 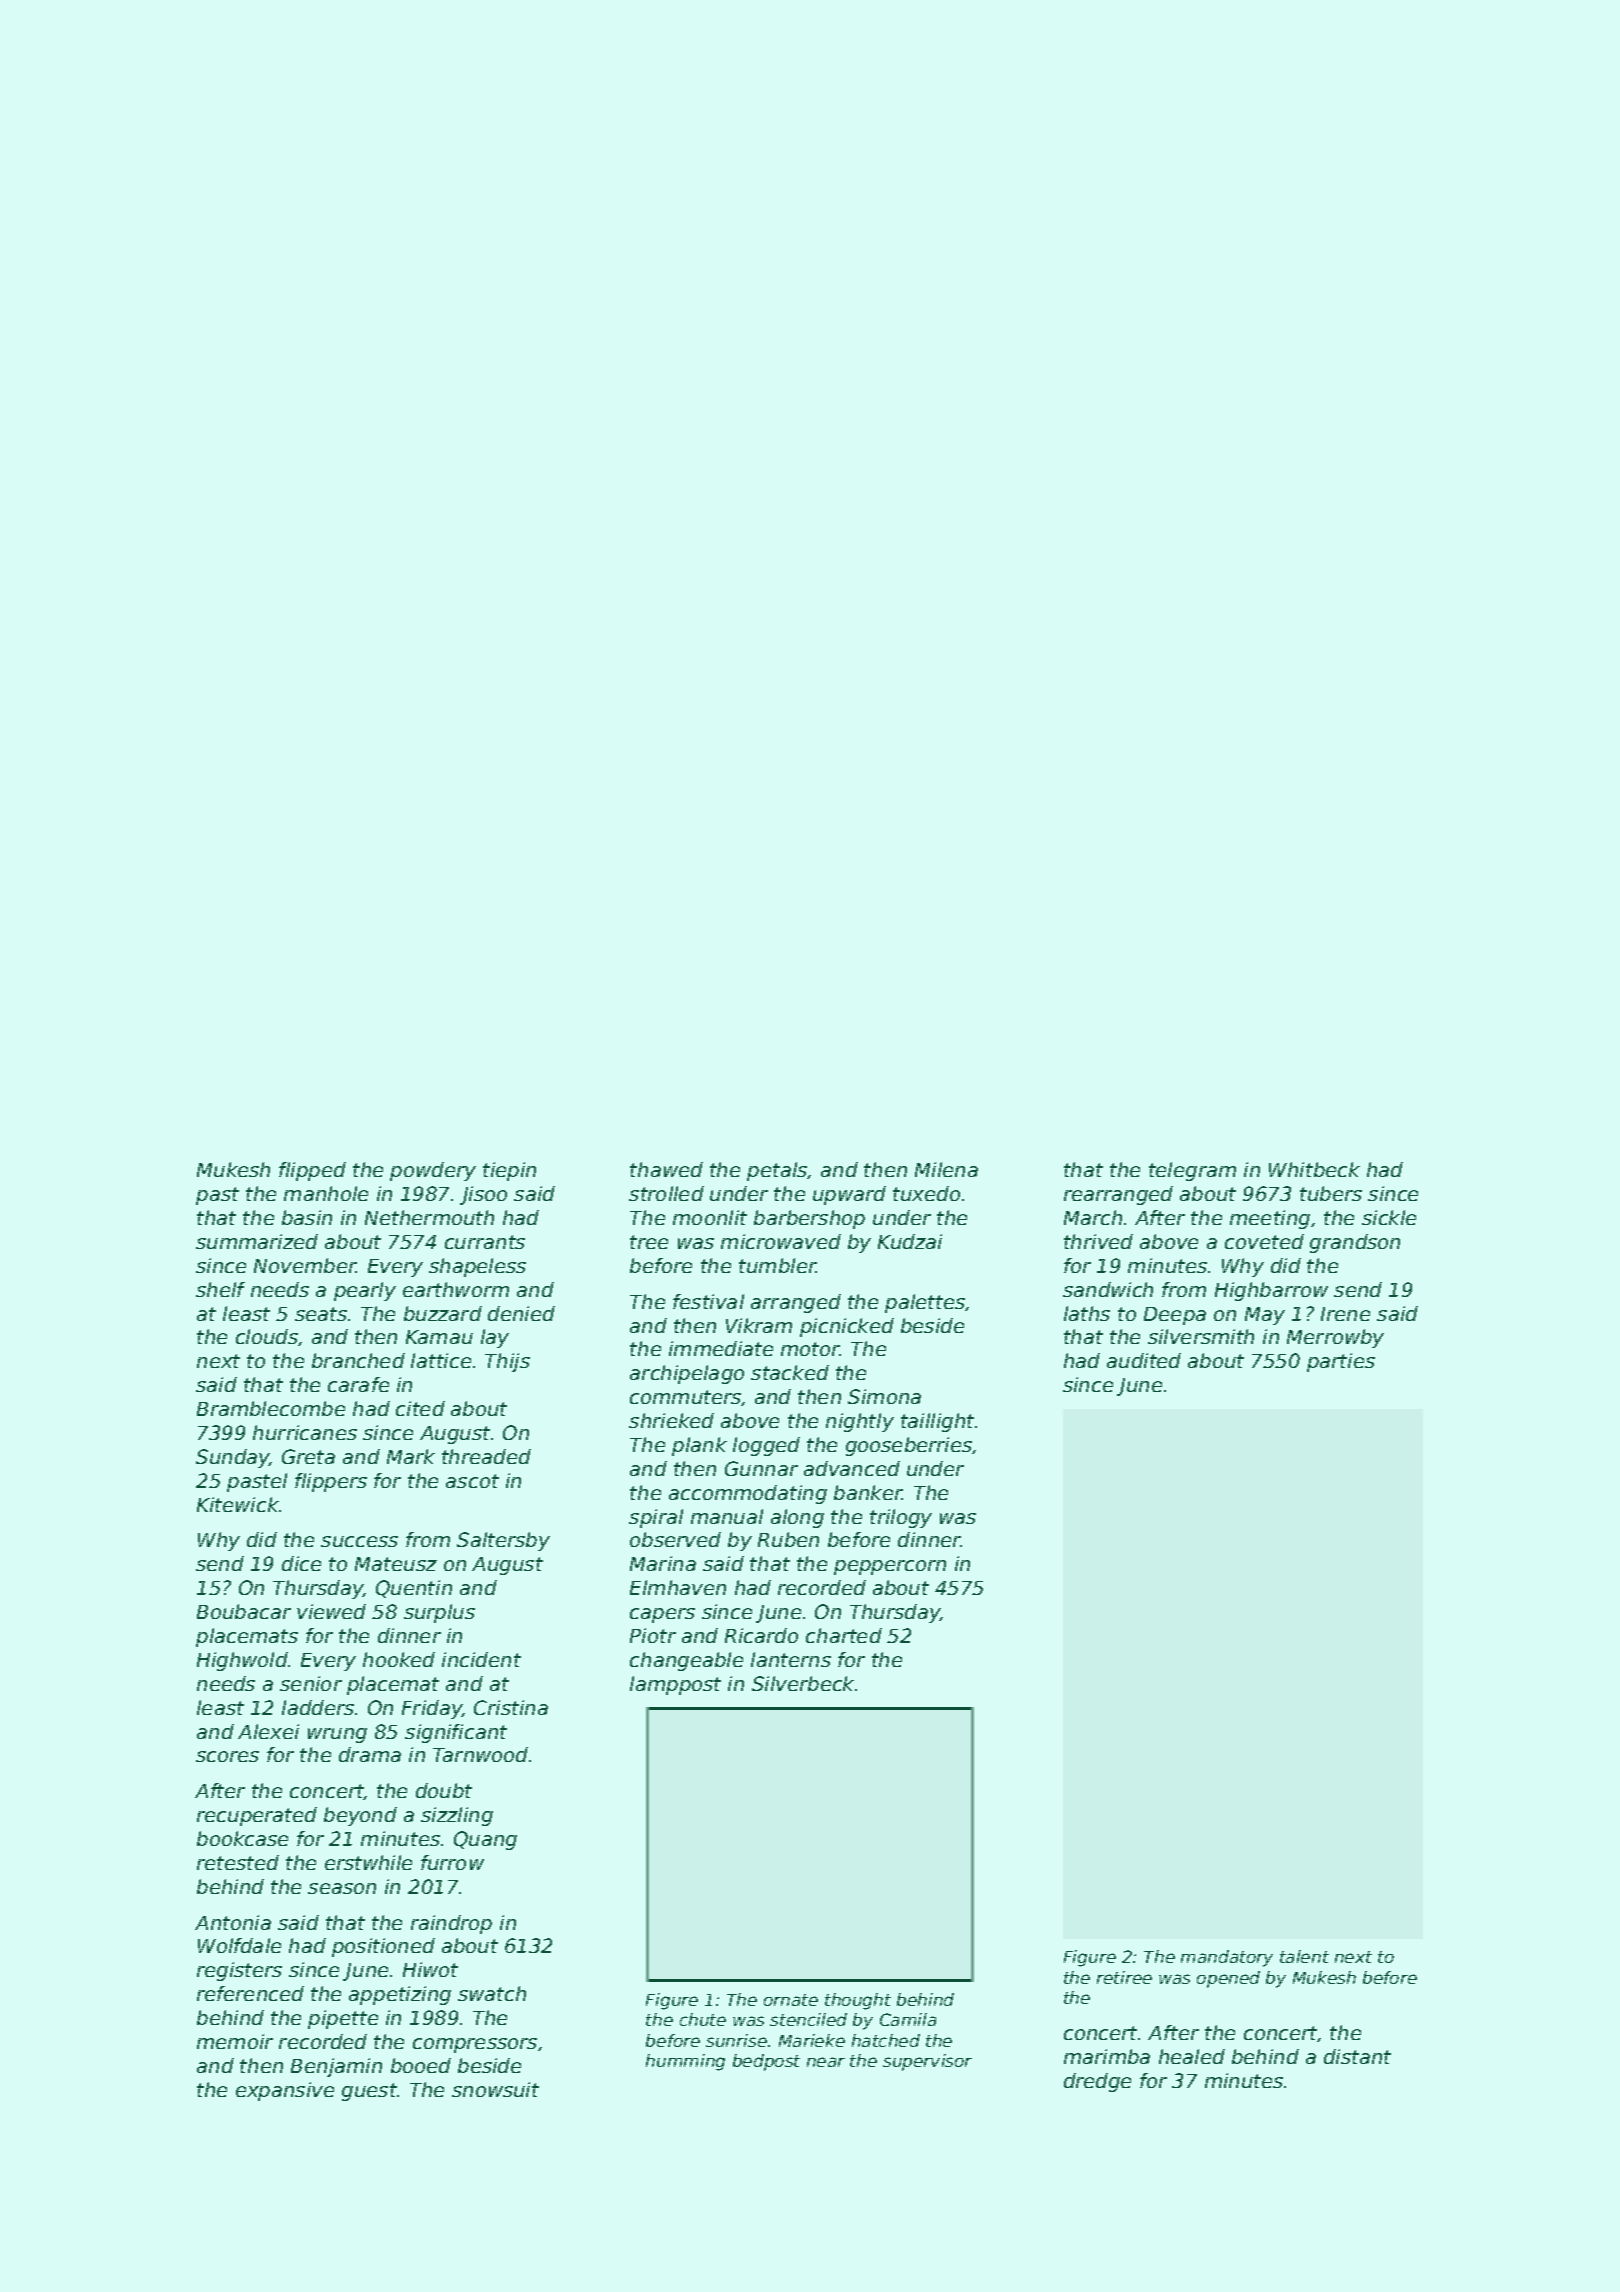 I want to click on ornate, so click(x=791, y=2000).
